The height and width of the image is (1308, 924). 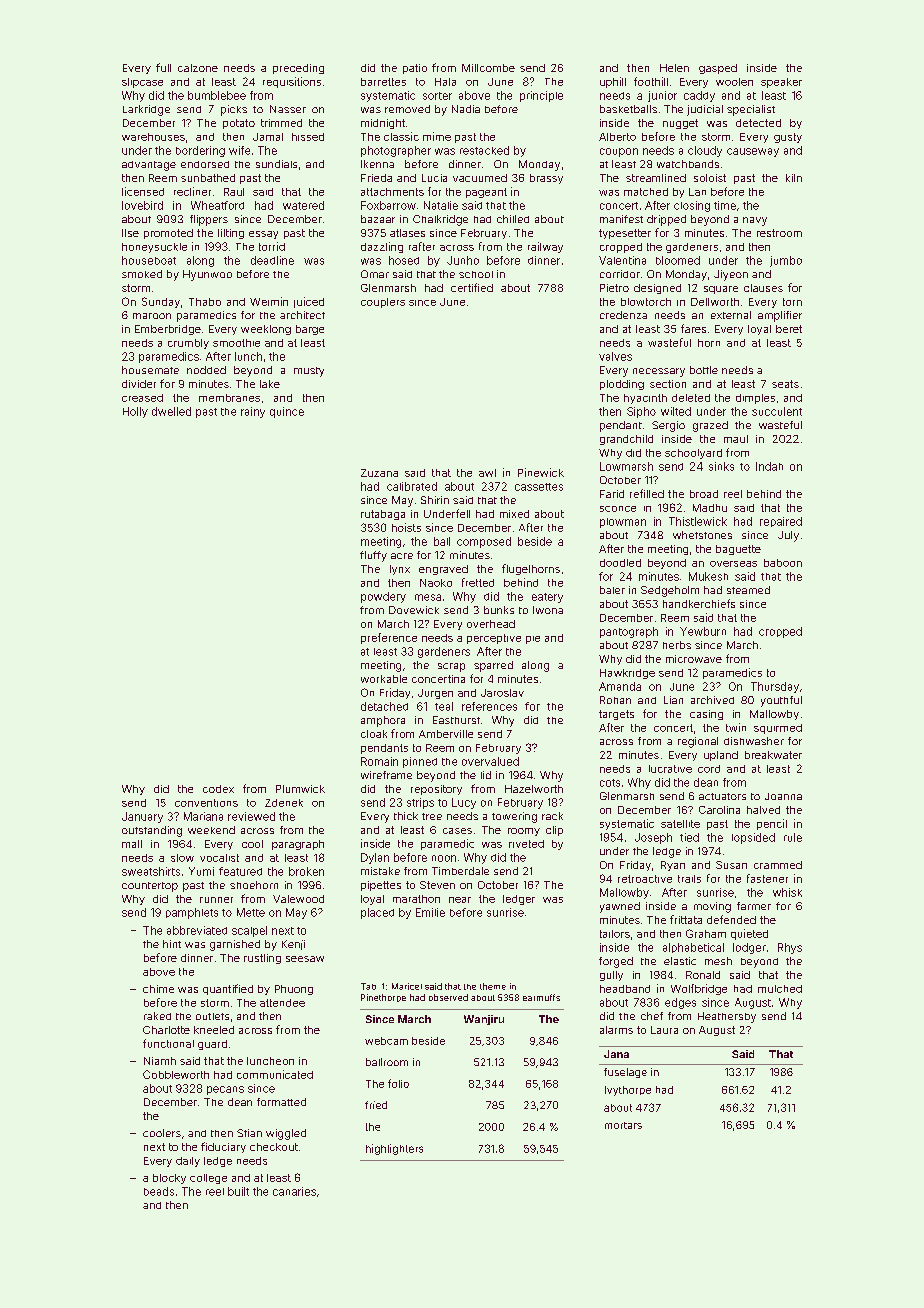 What do you see at coordinates (207, 275) in the image?
I see `Hyunwoo` at bounding box center [207, 275].
